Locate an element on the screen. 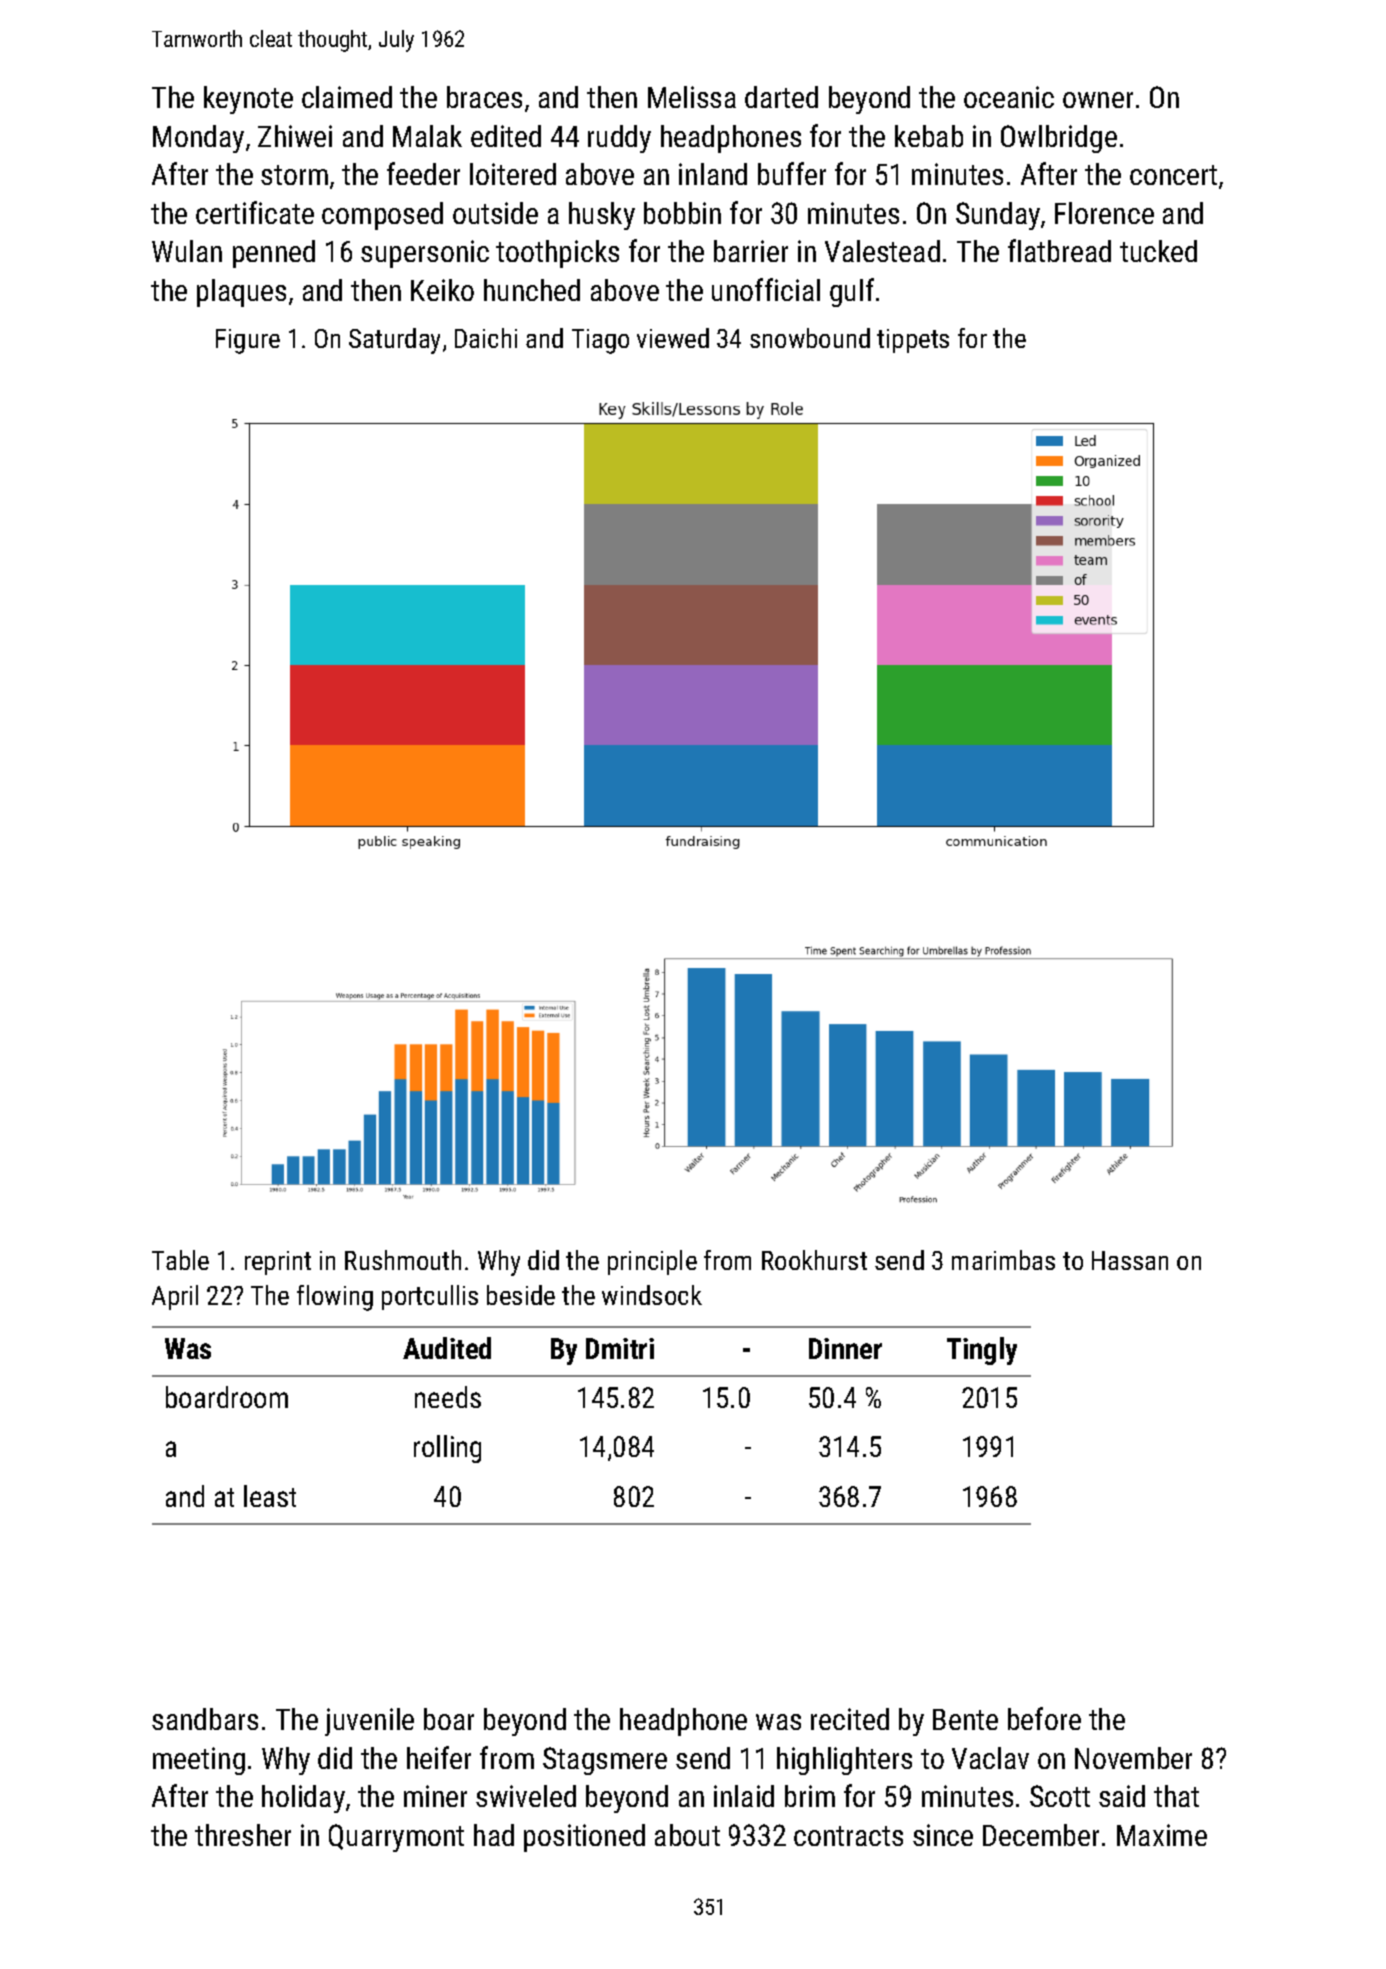 The width and height of the screenshot is (1386, 1969). Quarrymont is located at coordinates (396, 1838).
